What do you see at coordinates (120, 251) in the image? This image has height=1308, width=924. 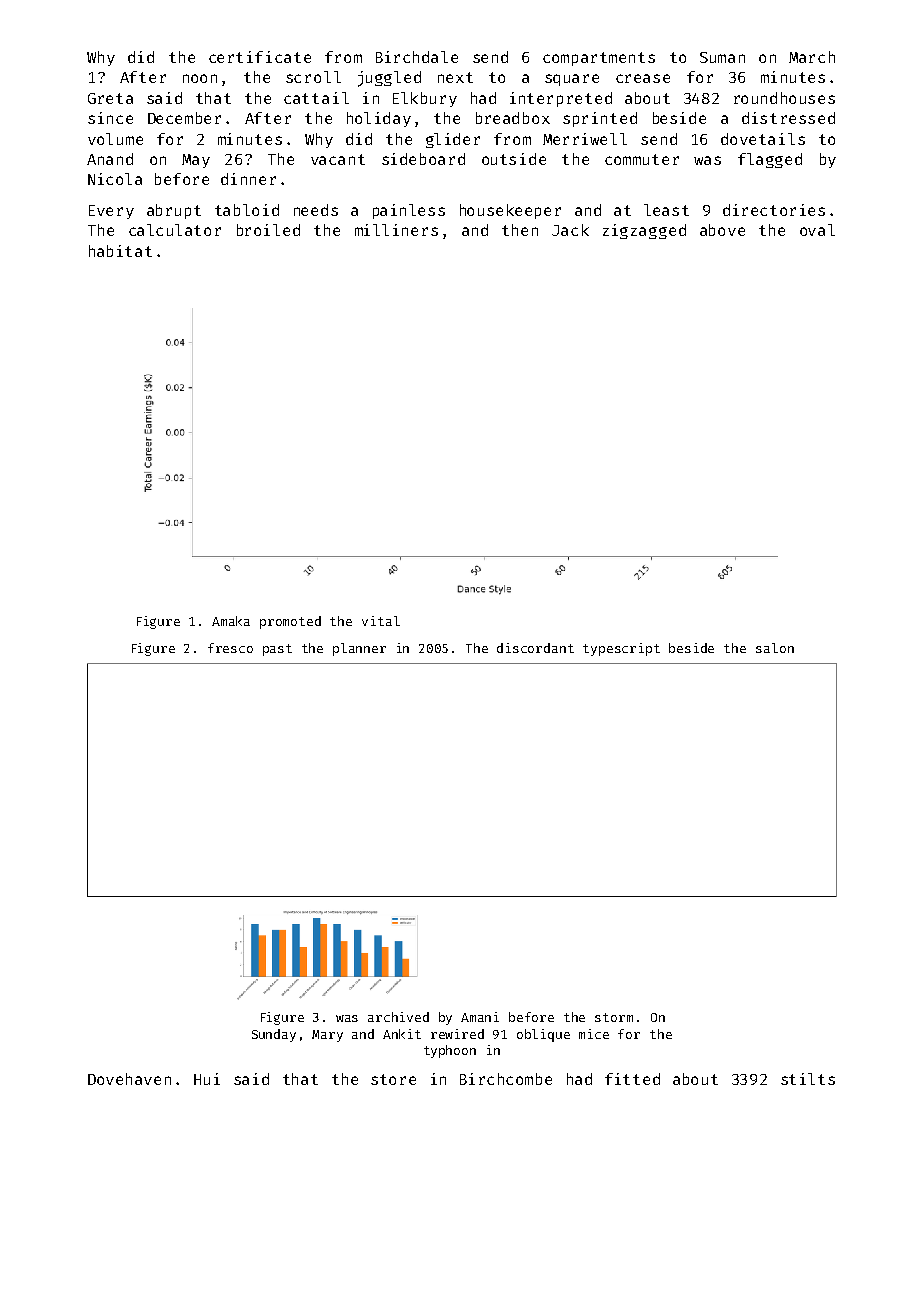 I see `habitat` at bounding box center [120, 251].
